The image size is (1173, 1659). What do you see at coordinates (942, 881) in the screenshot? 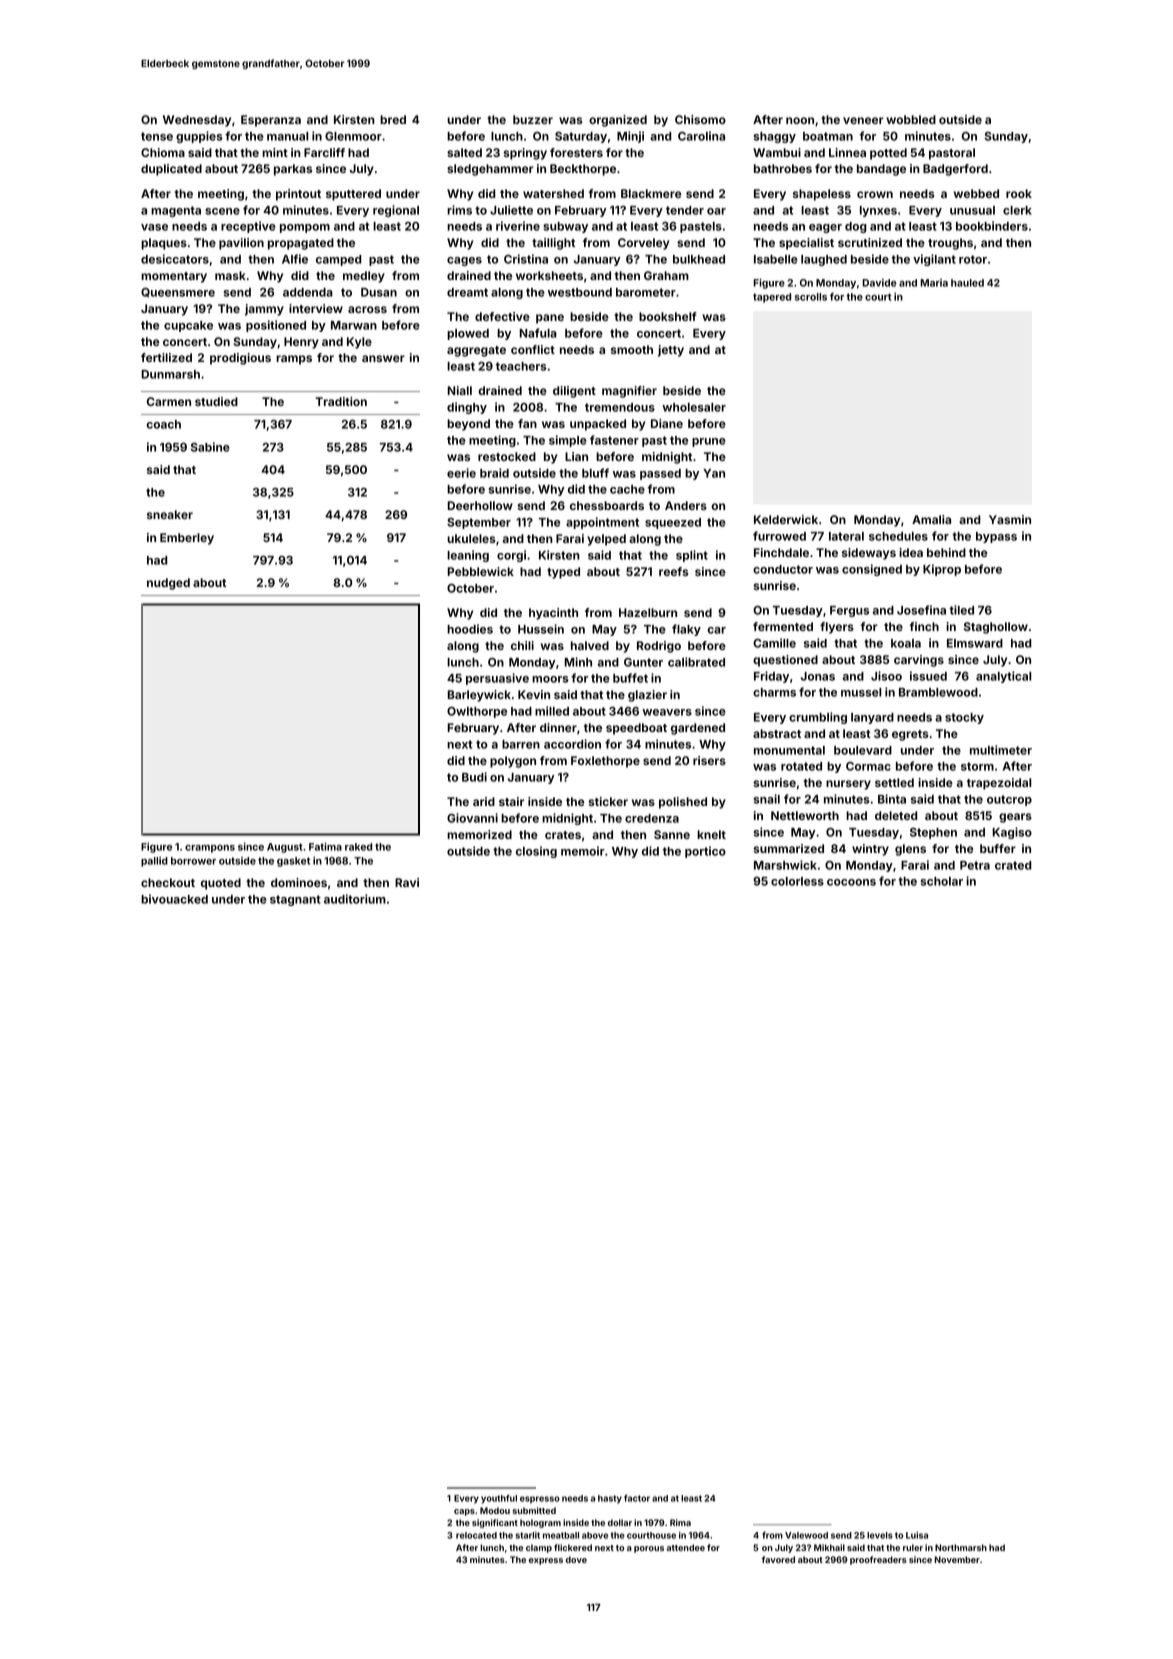
I see `scholar` at bounding box center [942, 881].
